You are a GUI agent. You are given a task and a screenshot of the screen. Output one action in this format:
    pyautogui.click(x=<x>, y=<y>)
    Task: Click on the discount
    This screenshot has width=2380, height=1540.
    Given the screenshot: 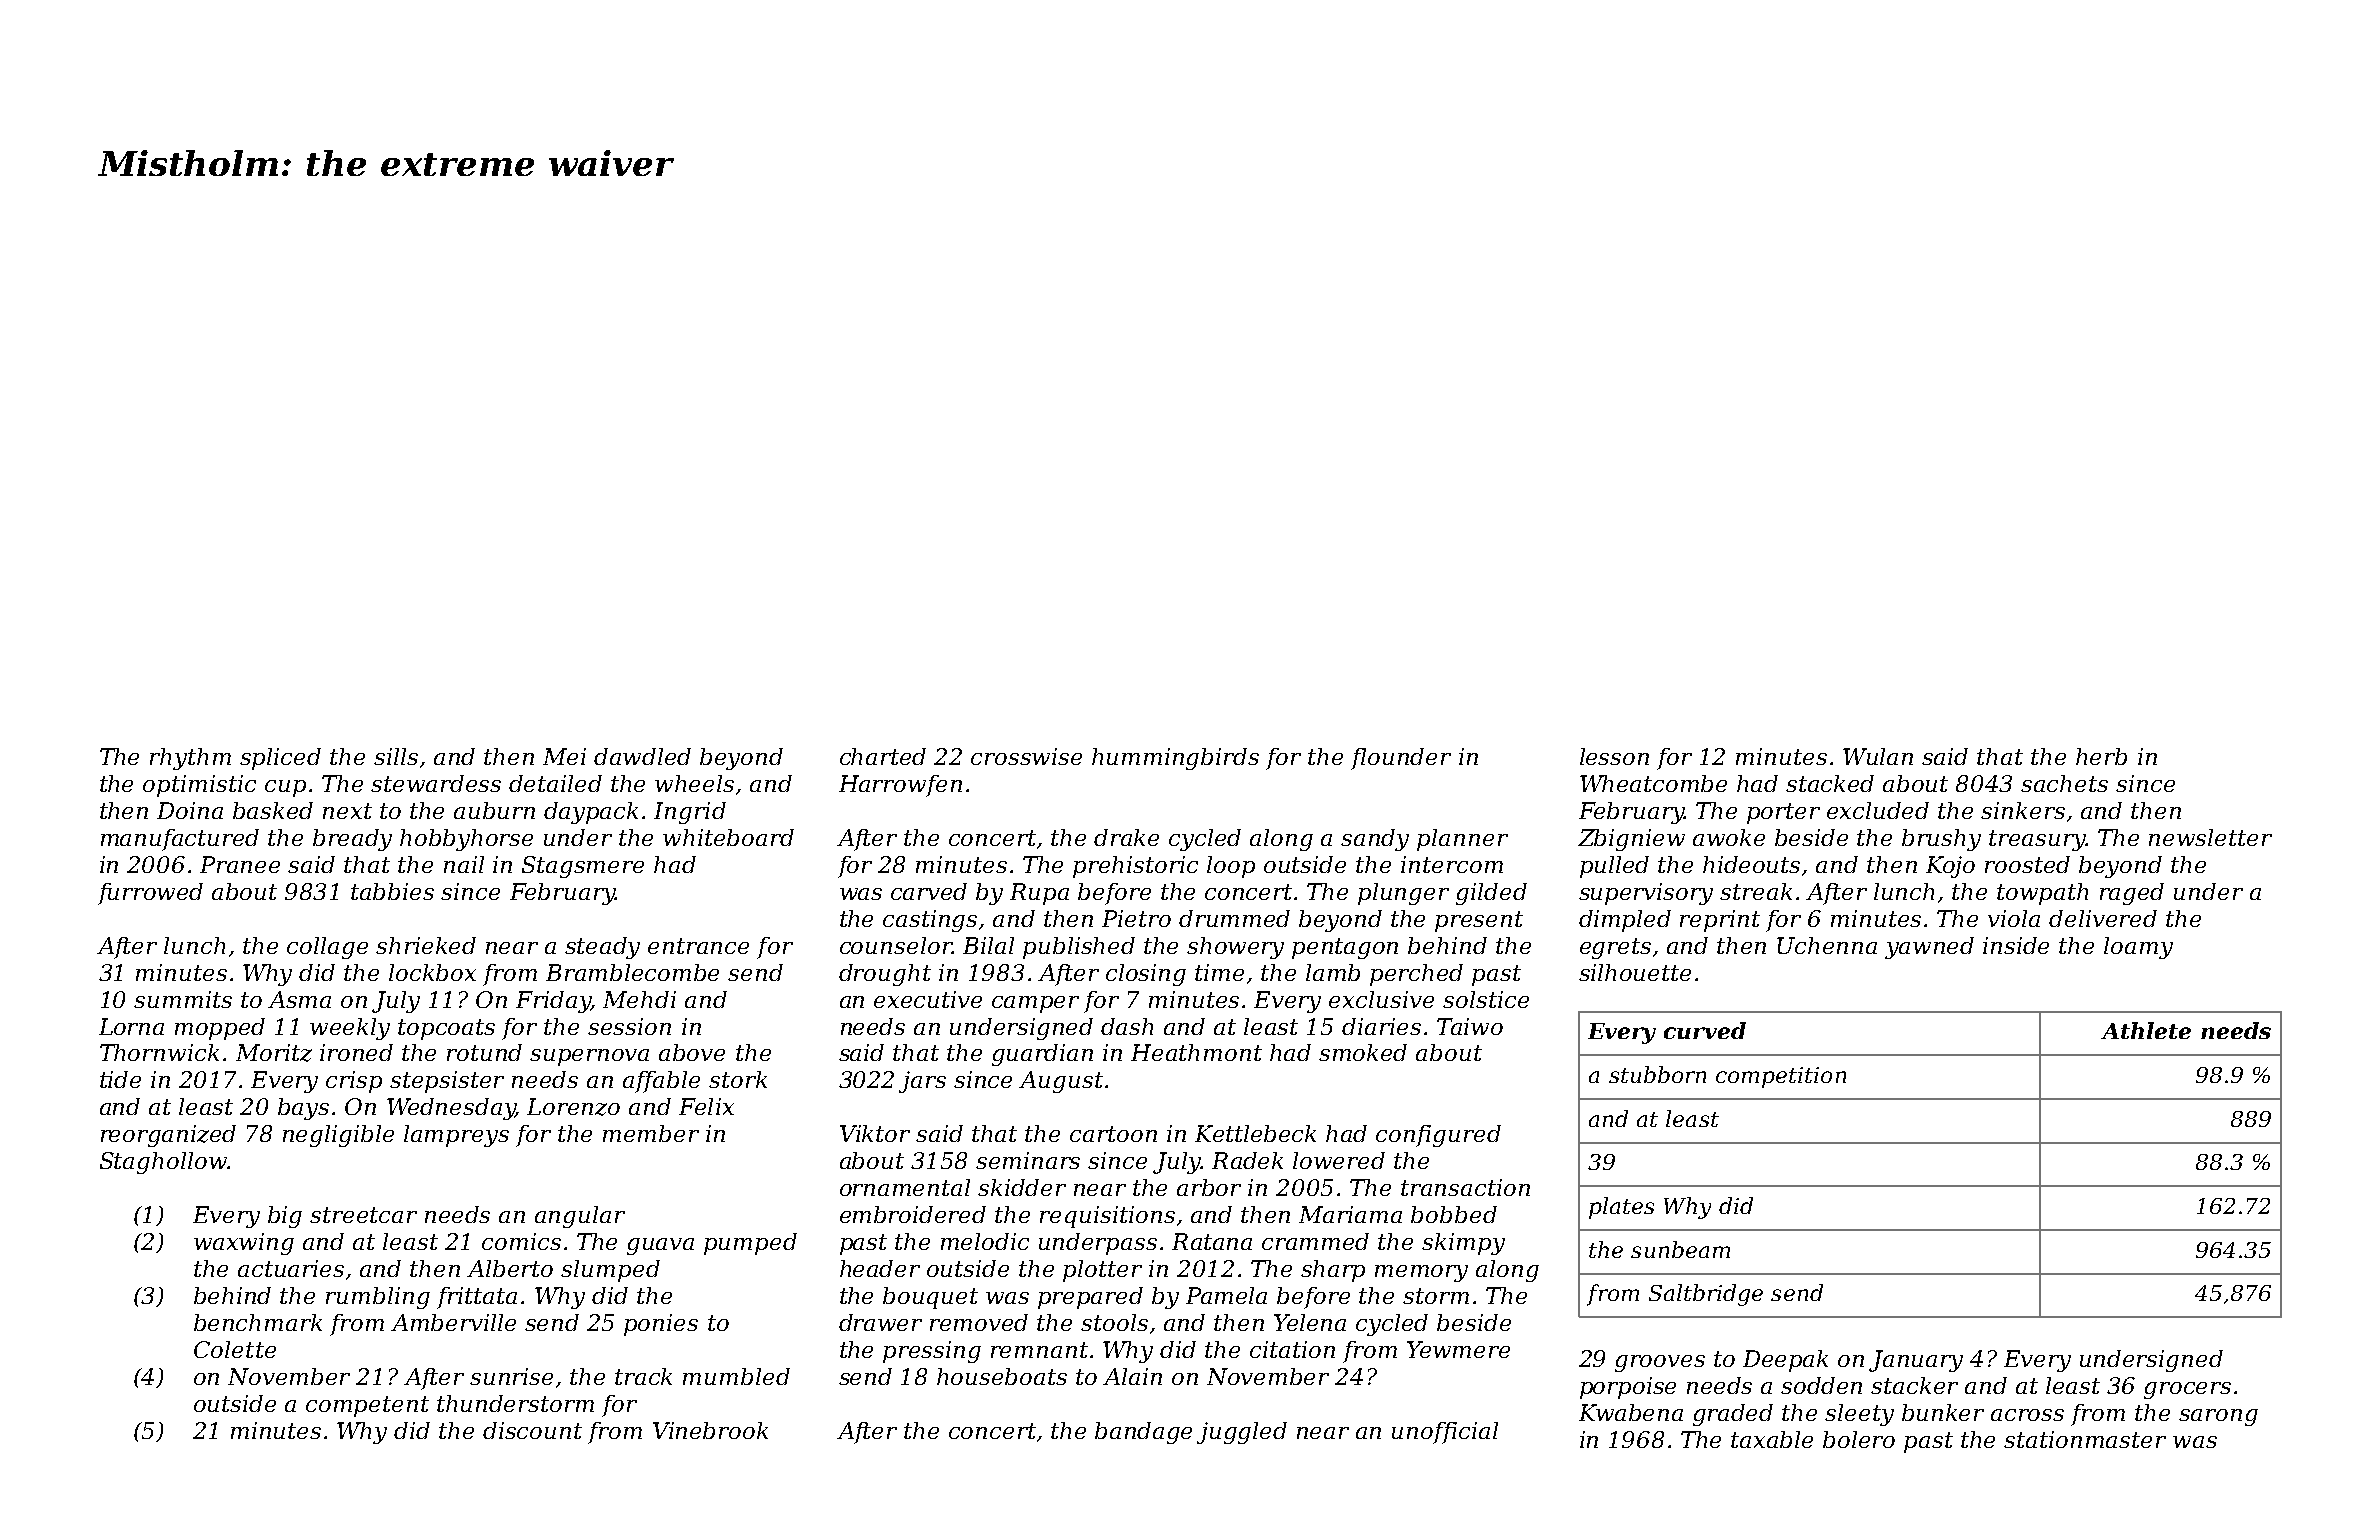 What is the action you would take?
    pyautogui.click(x=532, y=1430)
